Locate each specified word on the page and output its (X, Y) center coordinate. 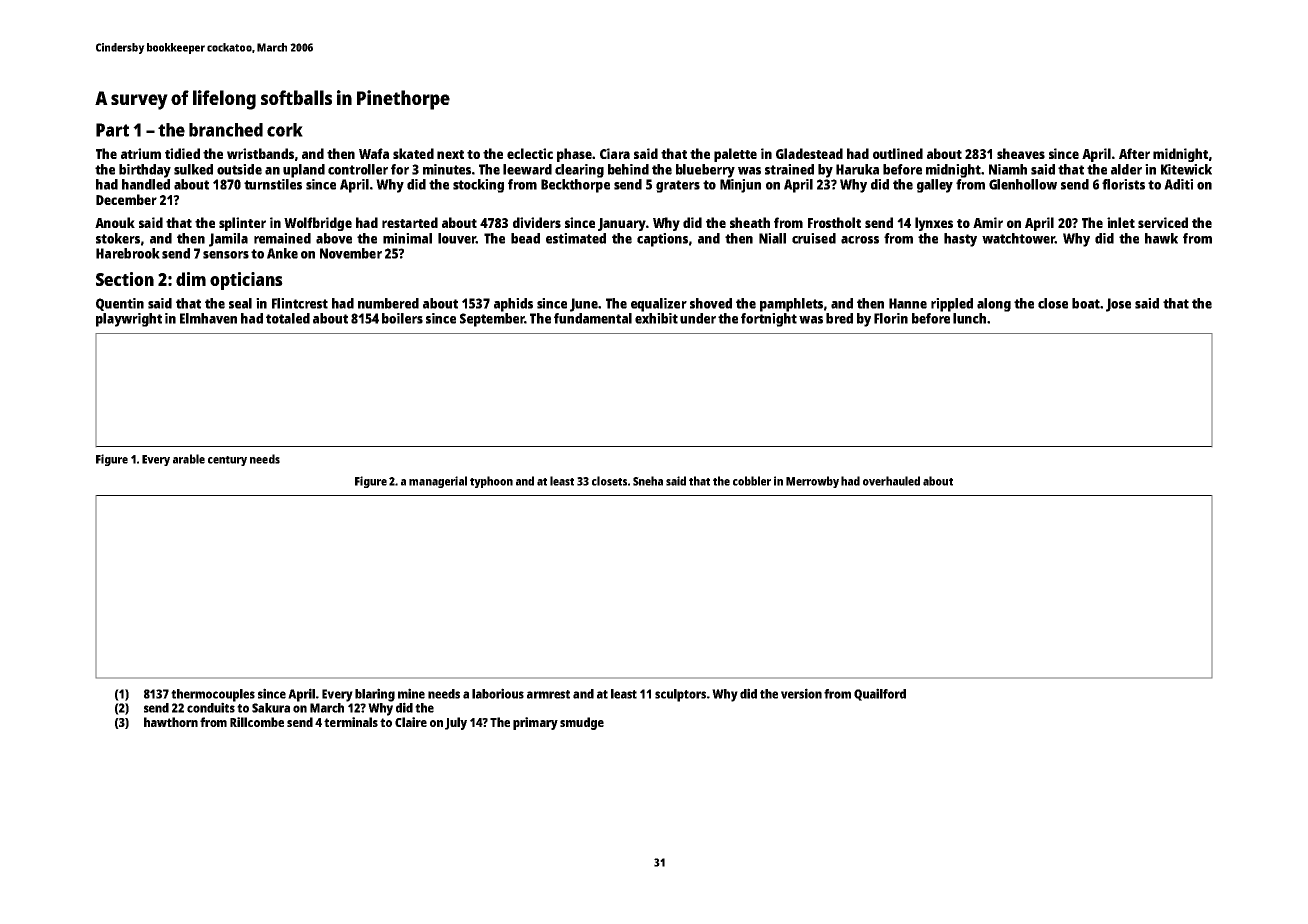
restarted (410, 222)
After (1134, 153)
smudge (582, 723)
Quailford (880, 694)
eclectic (530, 153)
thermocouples (213, 695)
